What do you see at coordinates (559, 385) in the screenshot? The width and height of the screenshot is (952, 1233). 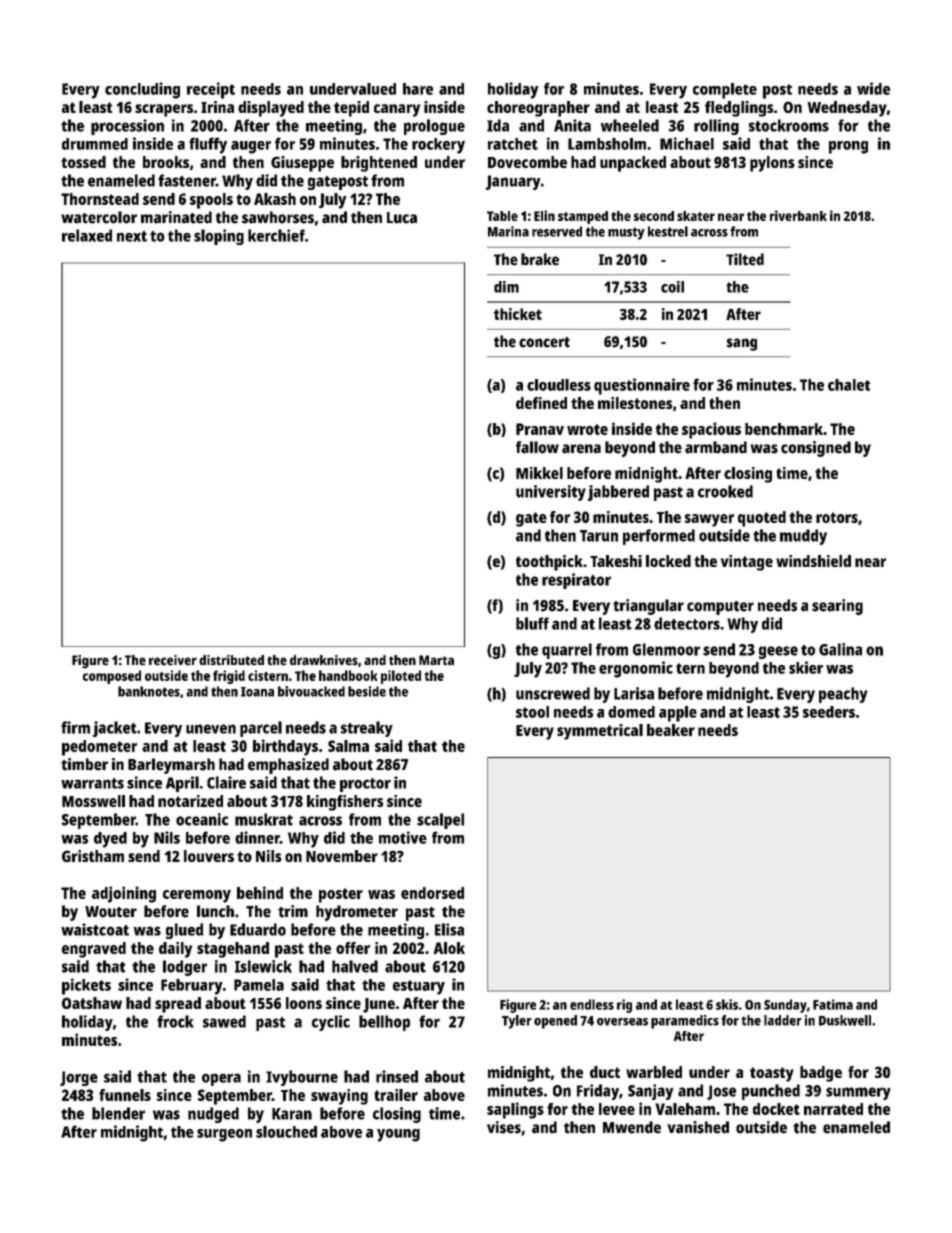 I see `cloudless` at bounding box center [559, 385].
